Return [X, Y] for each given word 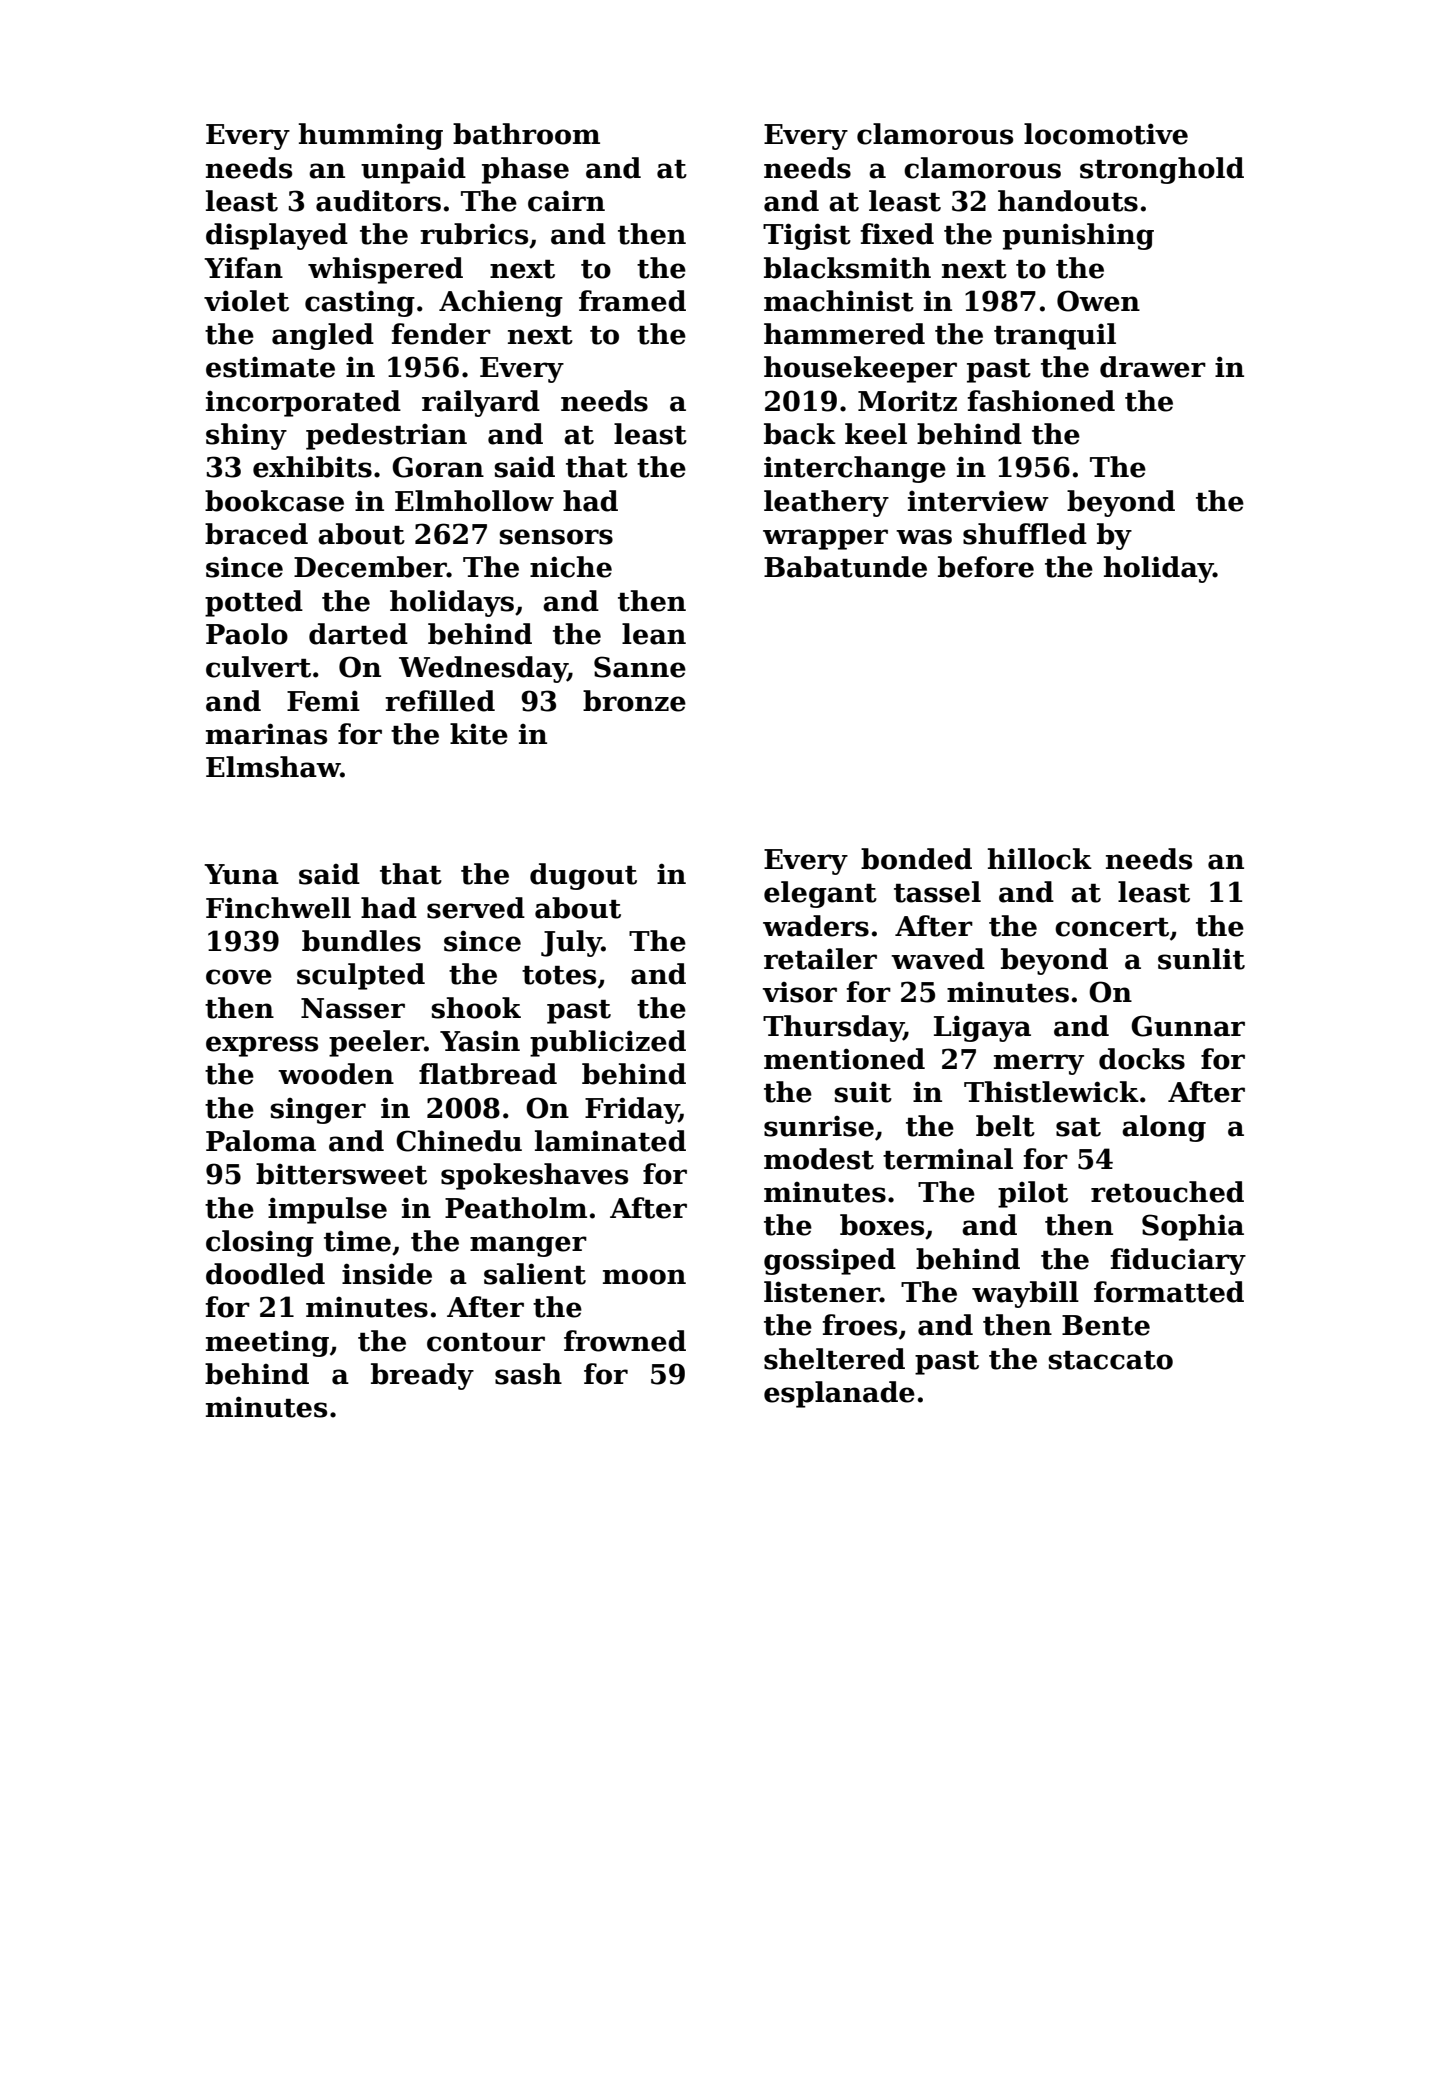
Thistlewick [1051, 1092]
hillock [1039, 859]
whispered [385, 270]
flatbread [488, 1074]
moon [644, 1277]
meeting [267, 1343]
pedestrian [386, 436]
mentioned [844, 1059]
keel [876, 434]
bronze [634, 701]
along [1164, 1128]
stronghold [1162, 170]
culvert [258, 667]
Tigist [807, 236]
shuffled [1025, 534]
